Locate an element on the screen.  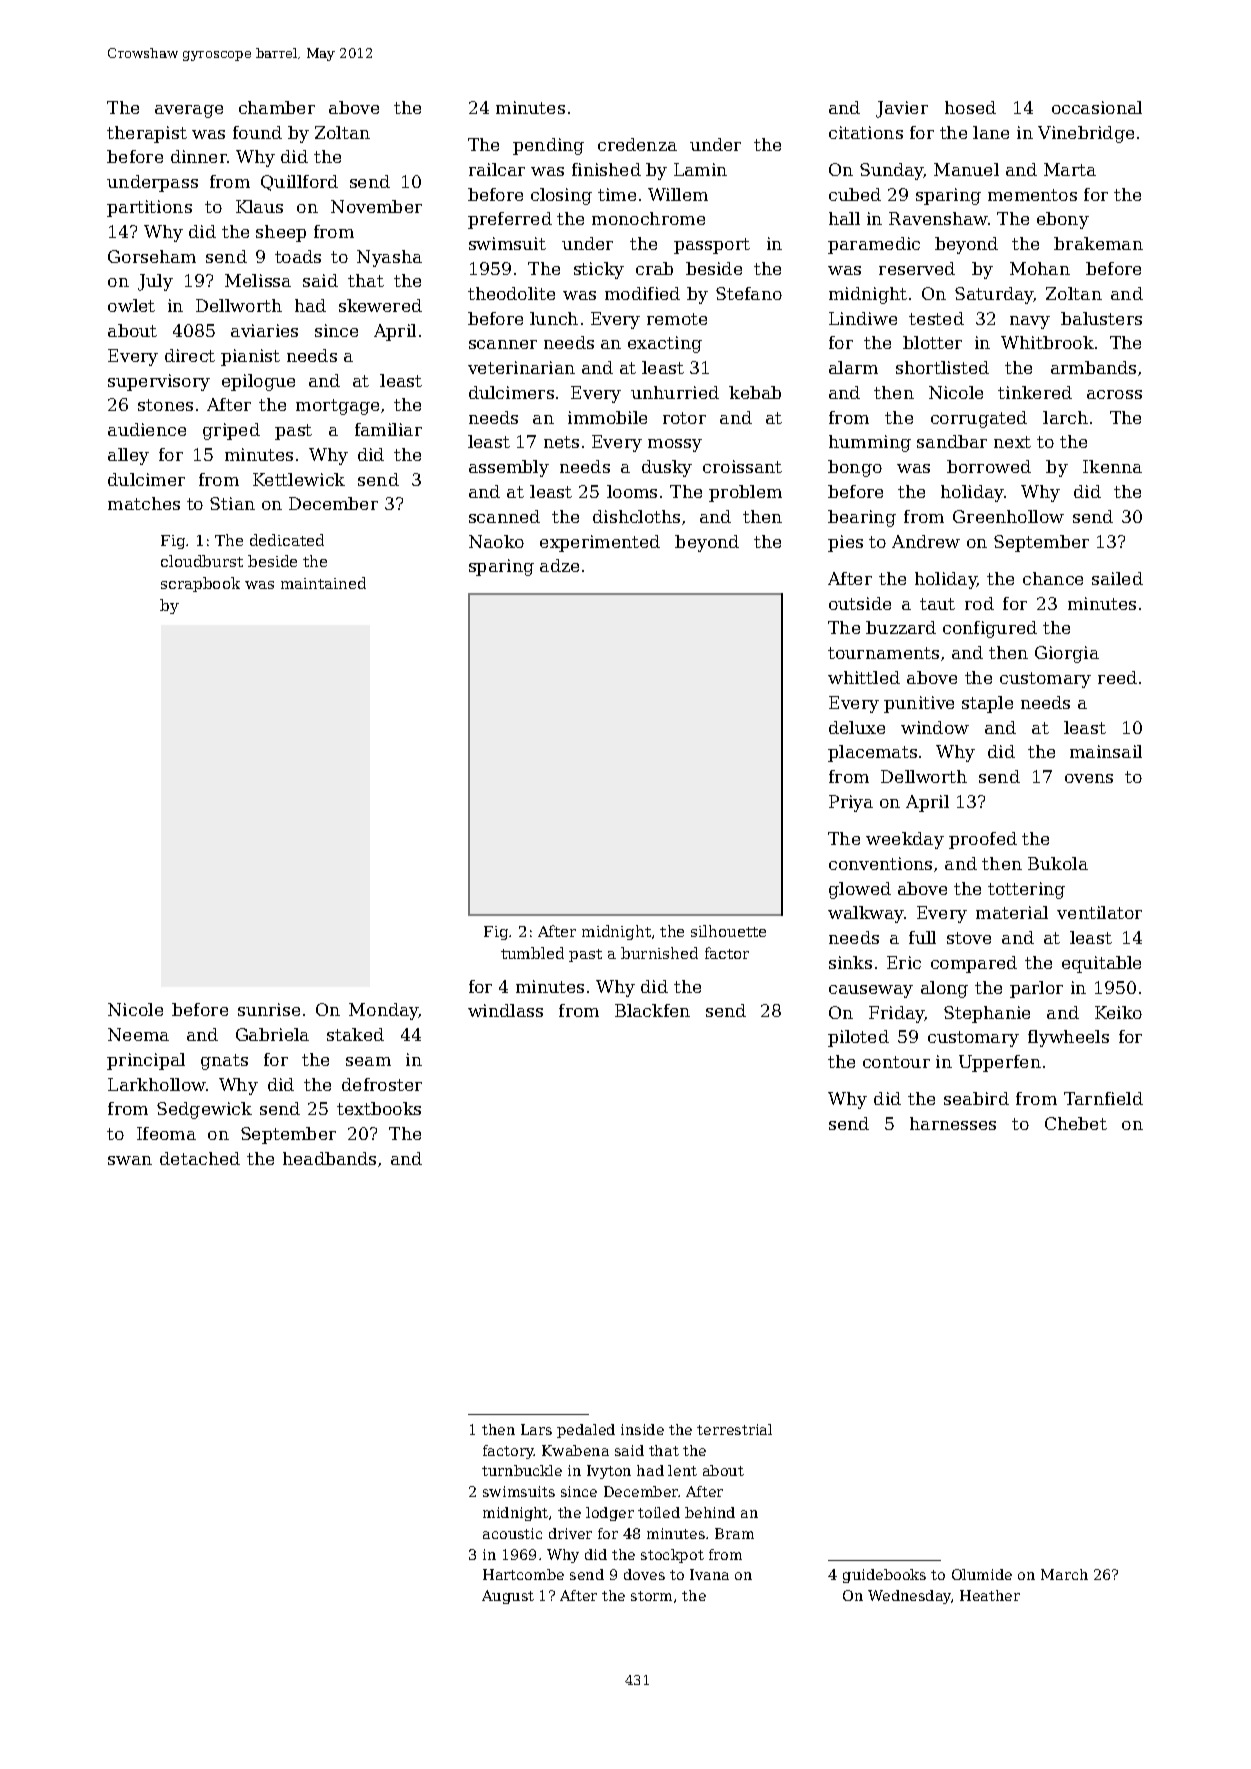
citations is located at coordinates (866, 132).
